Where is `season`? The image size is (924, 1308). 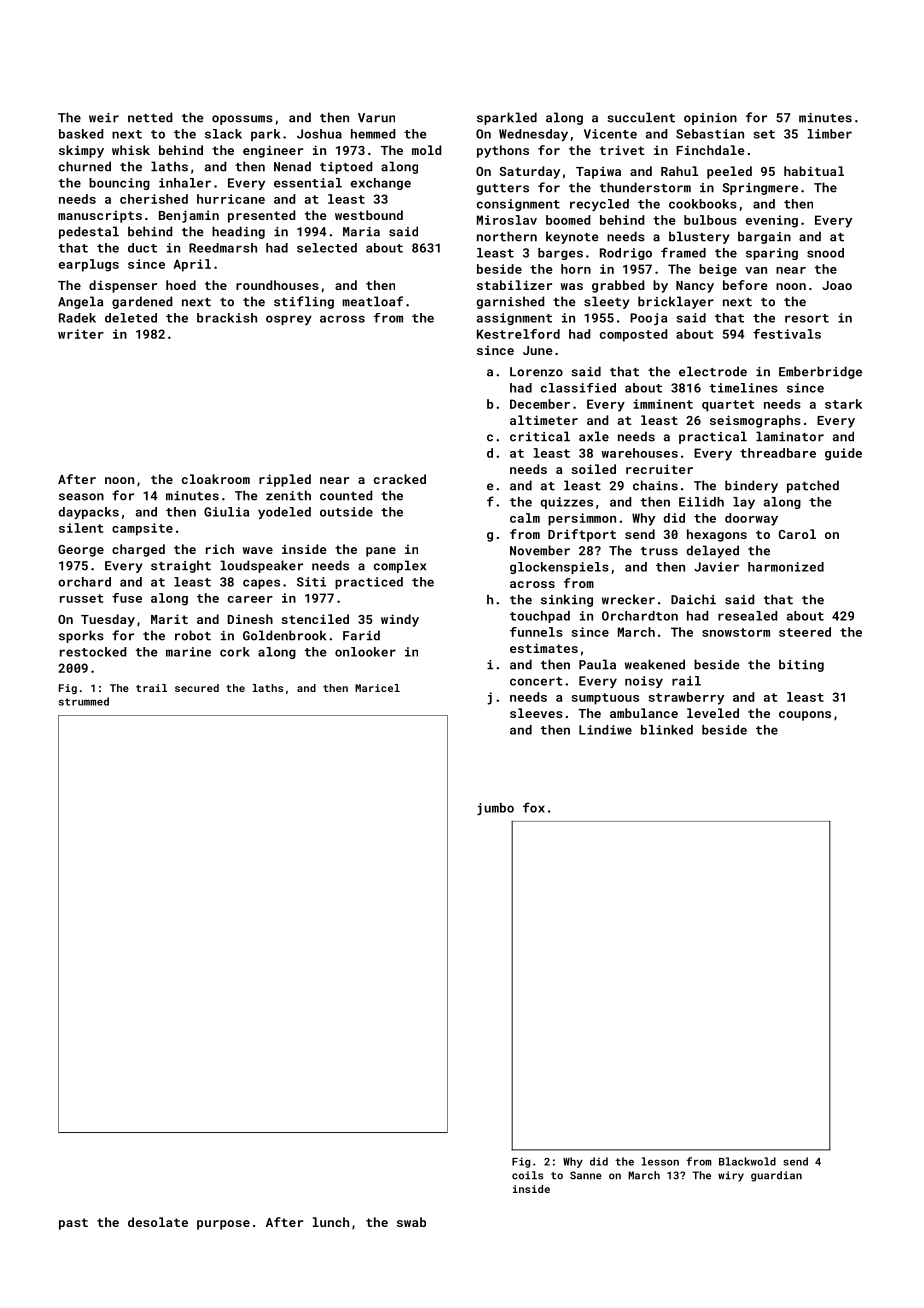
season is located at coordinates (81, 497).
